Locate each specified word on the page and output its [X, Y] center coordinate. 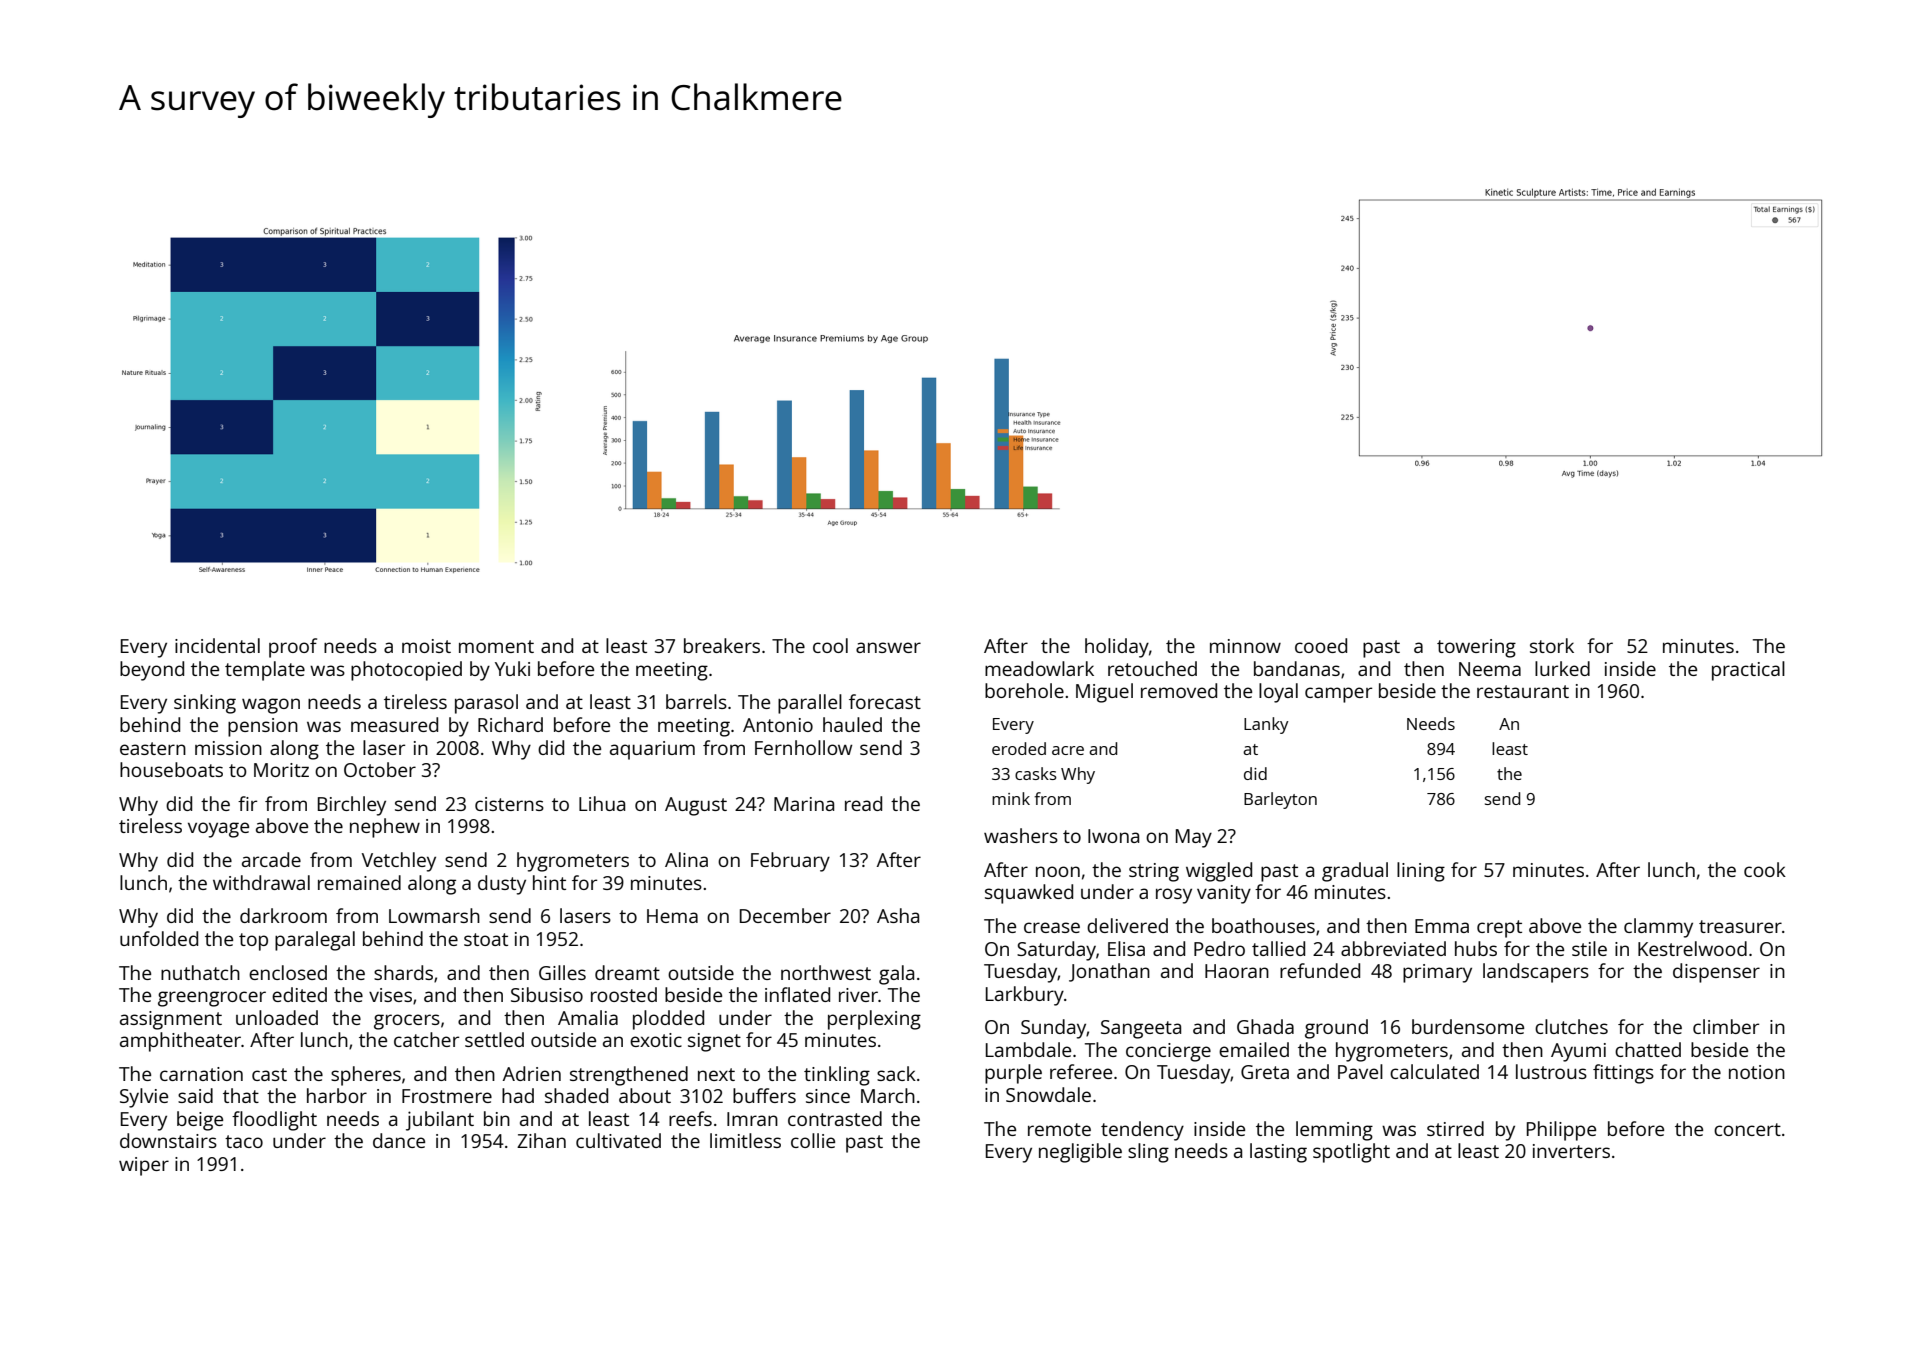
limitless [745, 1140]
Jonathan [1109, 972]
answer [888, 647]
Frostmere [447, 1096]
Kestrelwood [1692, 948]
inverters [1571, 1151]
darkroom [283, 915]
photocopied [406, 671]
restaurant [1523, 691]
